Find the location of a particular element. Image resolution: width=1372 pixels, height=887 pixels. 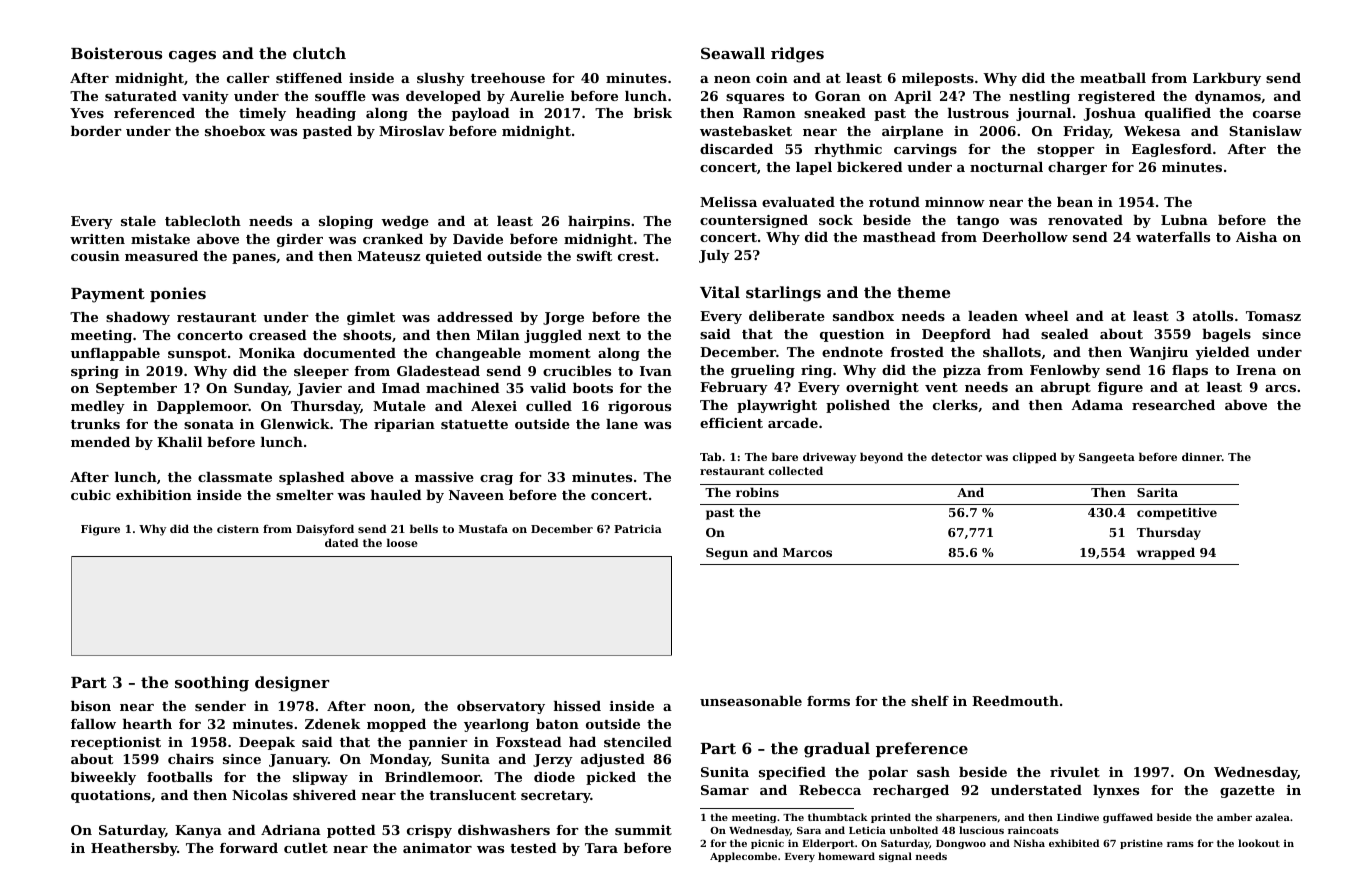

Seawall is located at coordinates (733, 53).
